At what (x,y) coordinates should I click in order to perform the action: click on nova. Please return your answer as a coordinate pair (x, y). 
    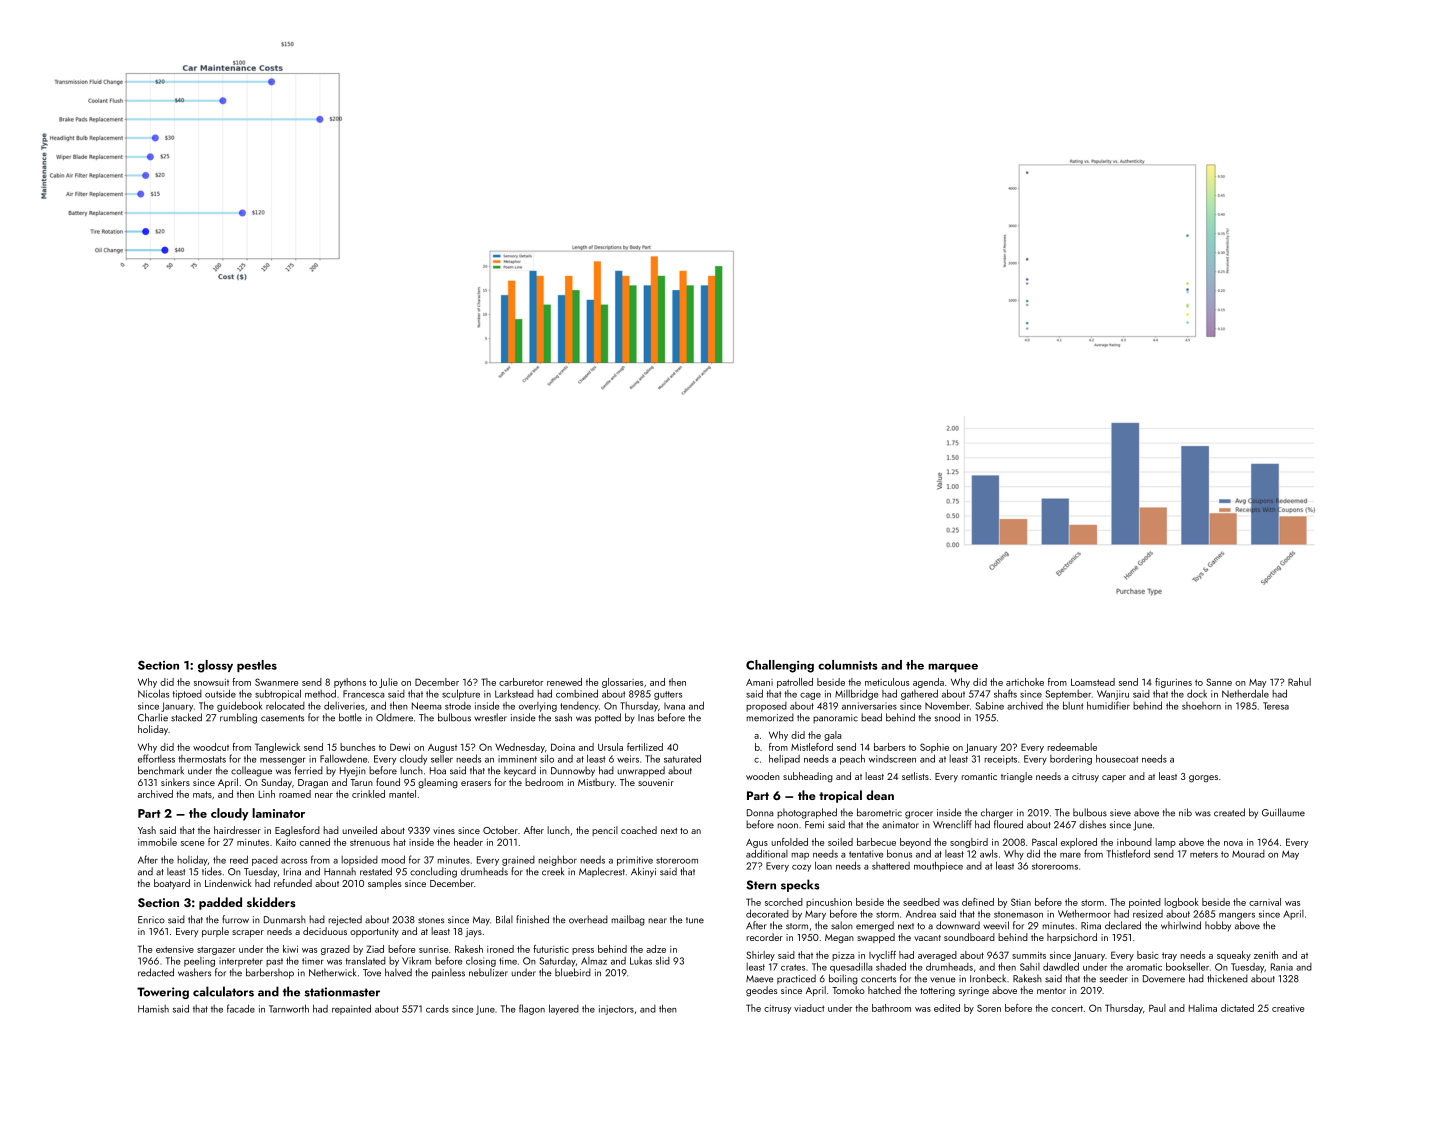
    Looking at the image, I should click on (1233, 843).
